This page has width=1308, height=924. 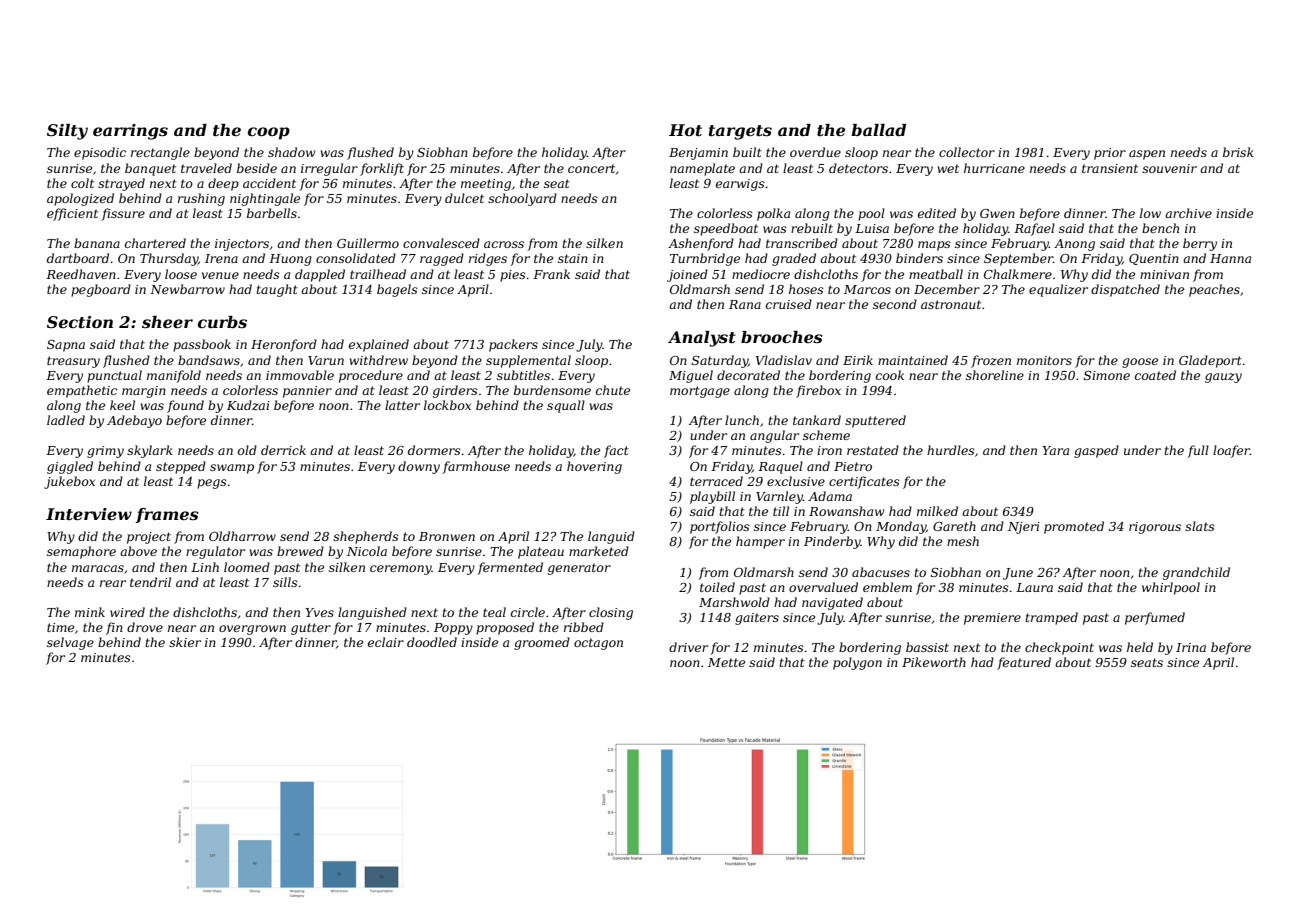 What do you see at coordinates (248, 405) in the page?
I see `Kudzai` at bounding box center [248, 405].
